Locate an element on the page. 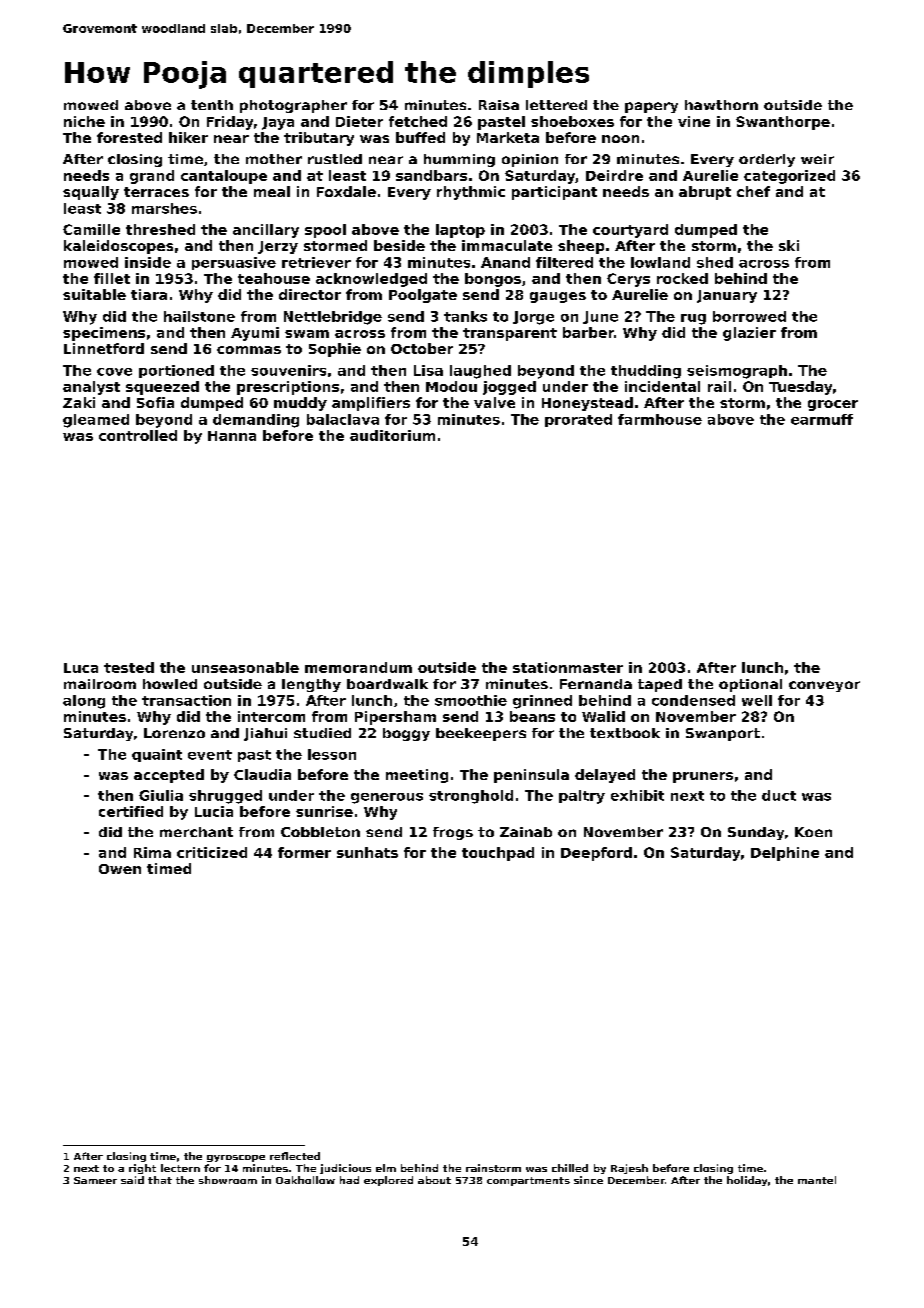 The image size is (924, 1308). fillet is located at coordinates (112, 278).
